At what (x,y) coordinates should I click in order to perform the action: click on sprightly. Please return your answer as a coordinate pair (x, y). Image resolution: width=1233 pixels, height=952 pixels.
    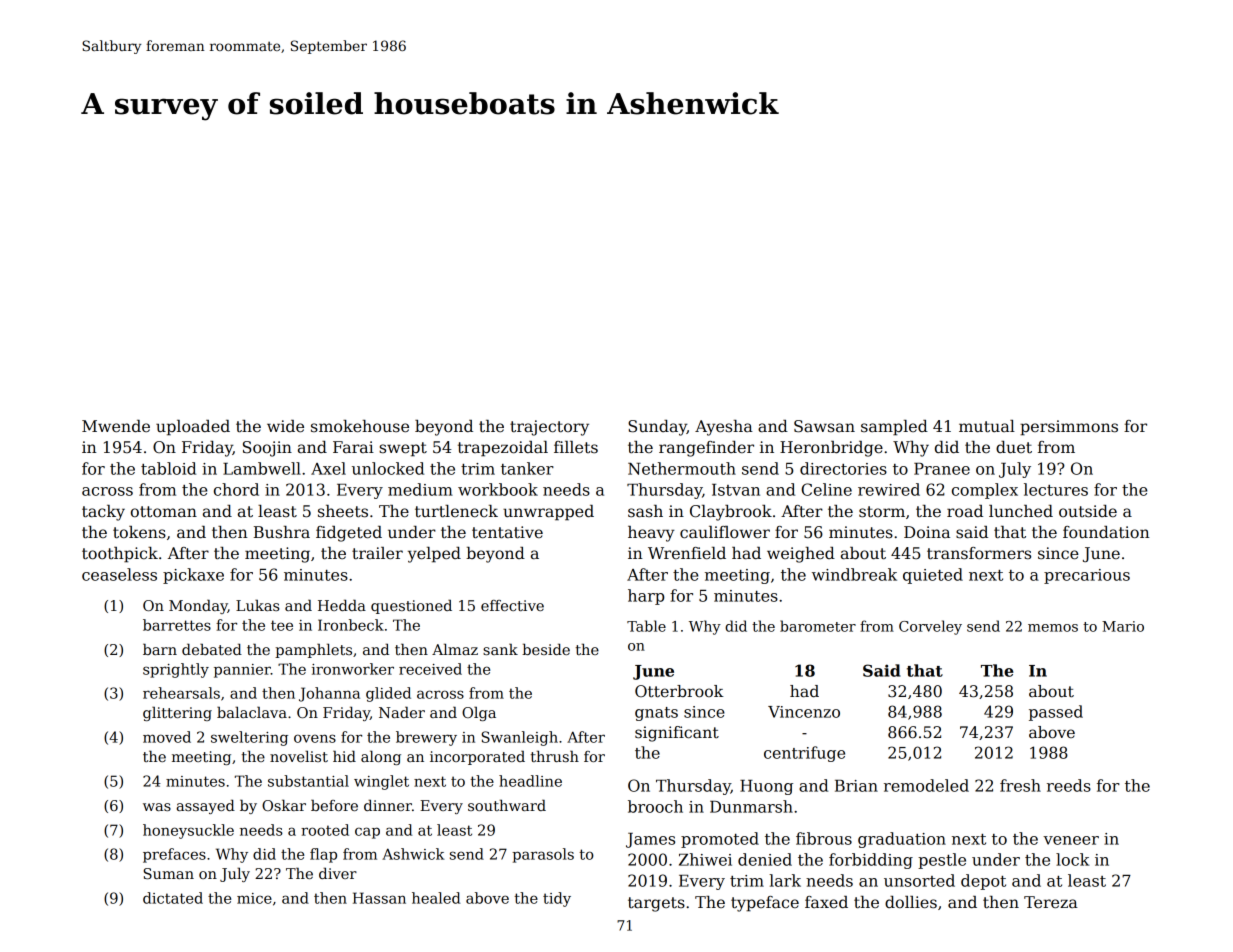
    Looking at the image, I should click on (176, 670).
